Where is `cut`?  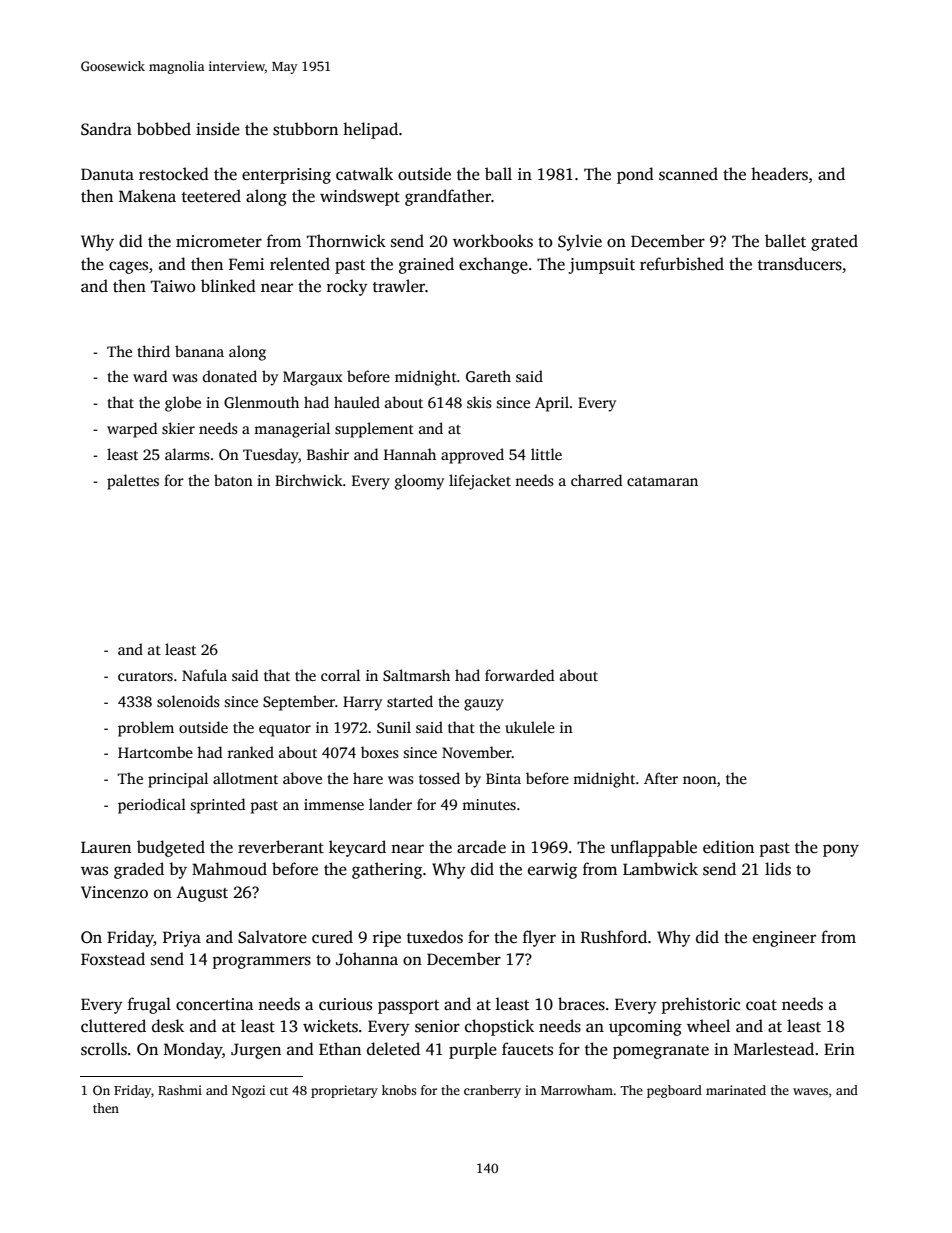 cut is located at coordinates (279, 1091).
